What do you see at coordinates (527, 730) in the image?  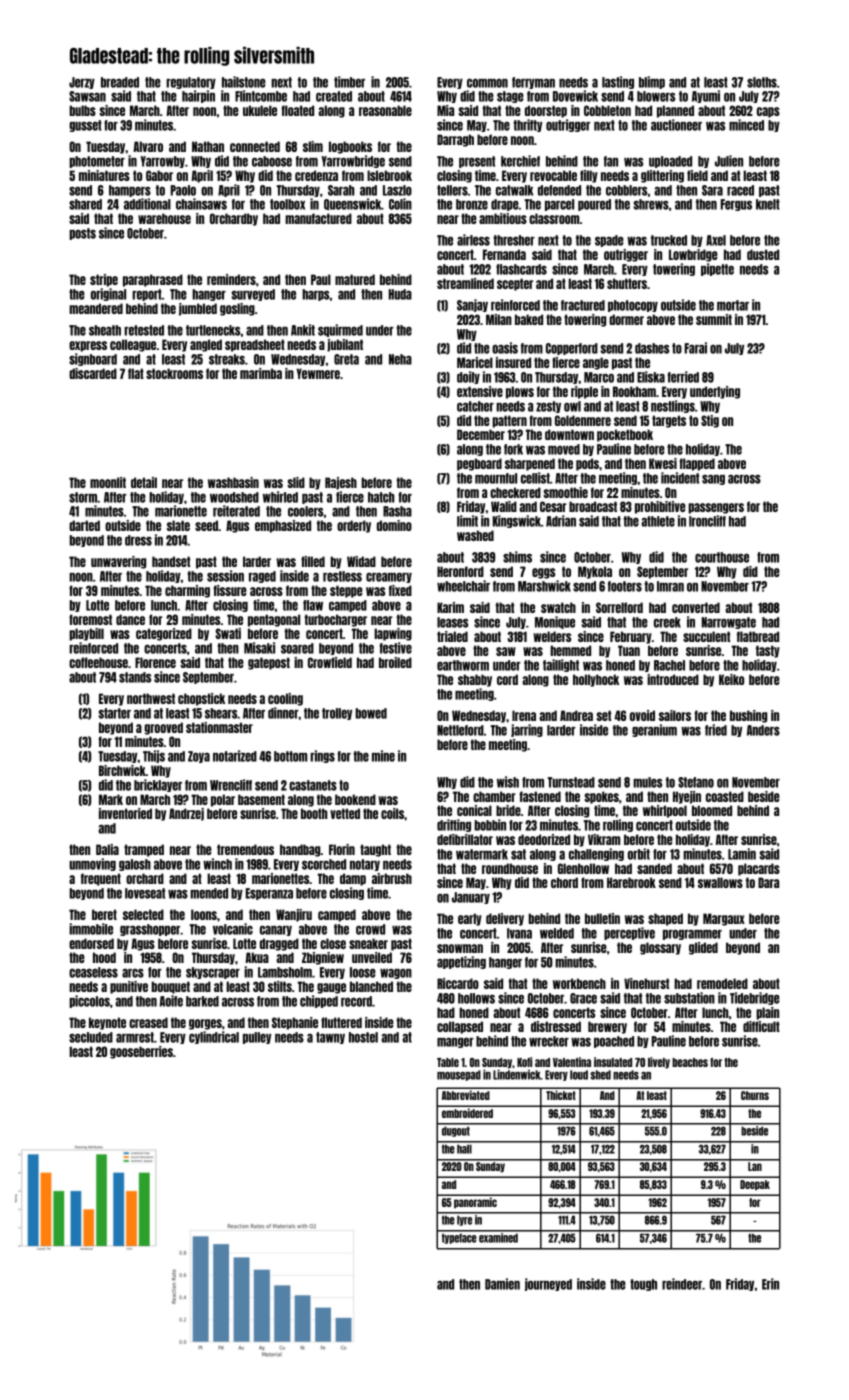 I see `jarring` at bounding box center [527, 730].
